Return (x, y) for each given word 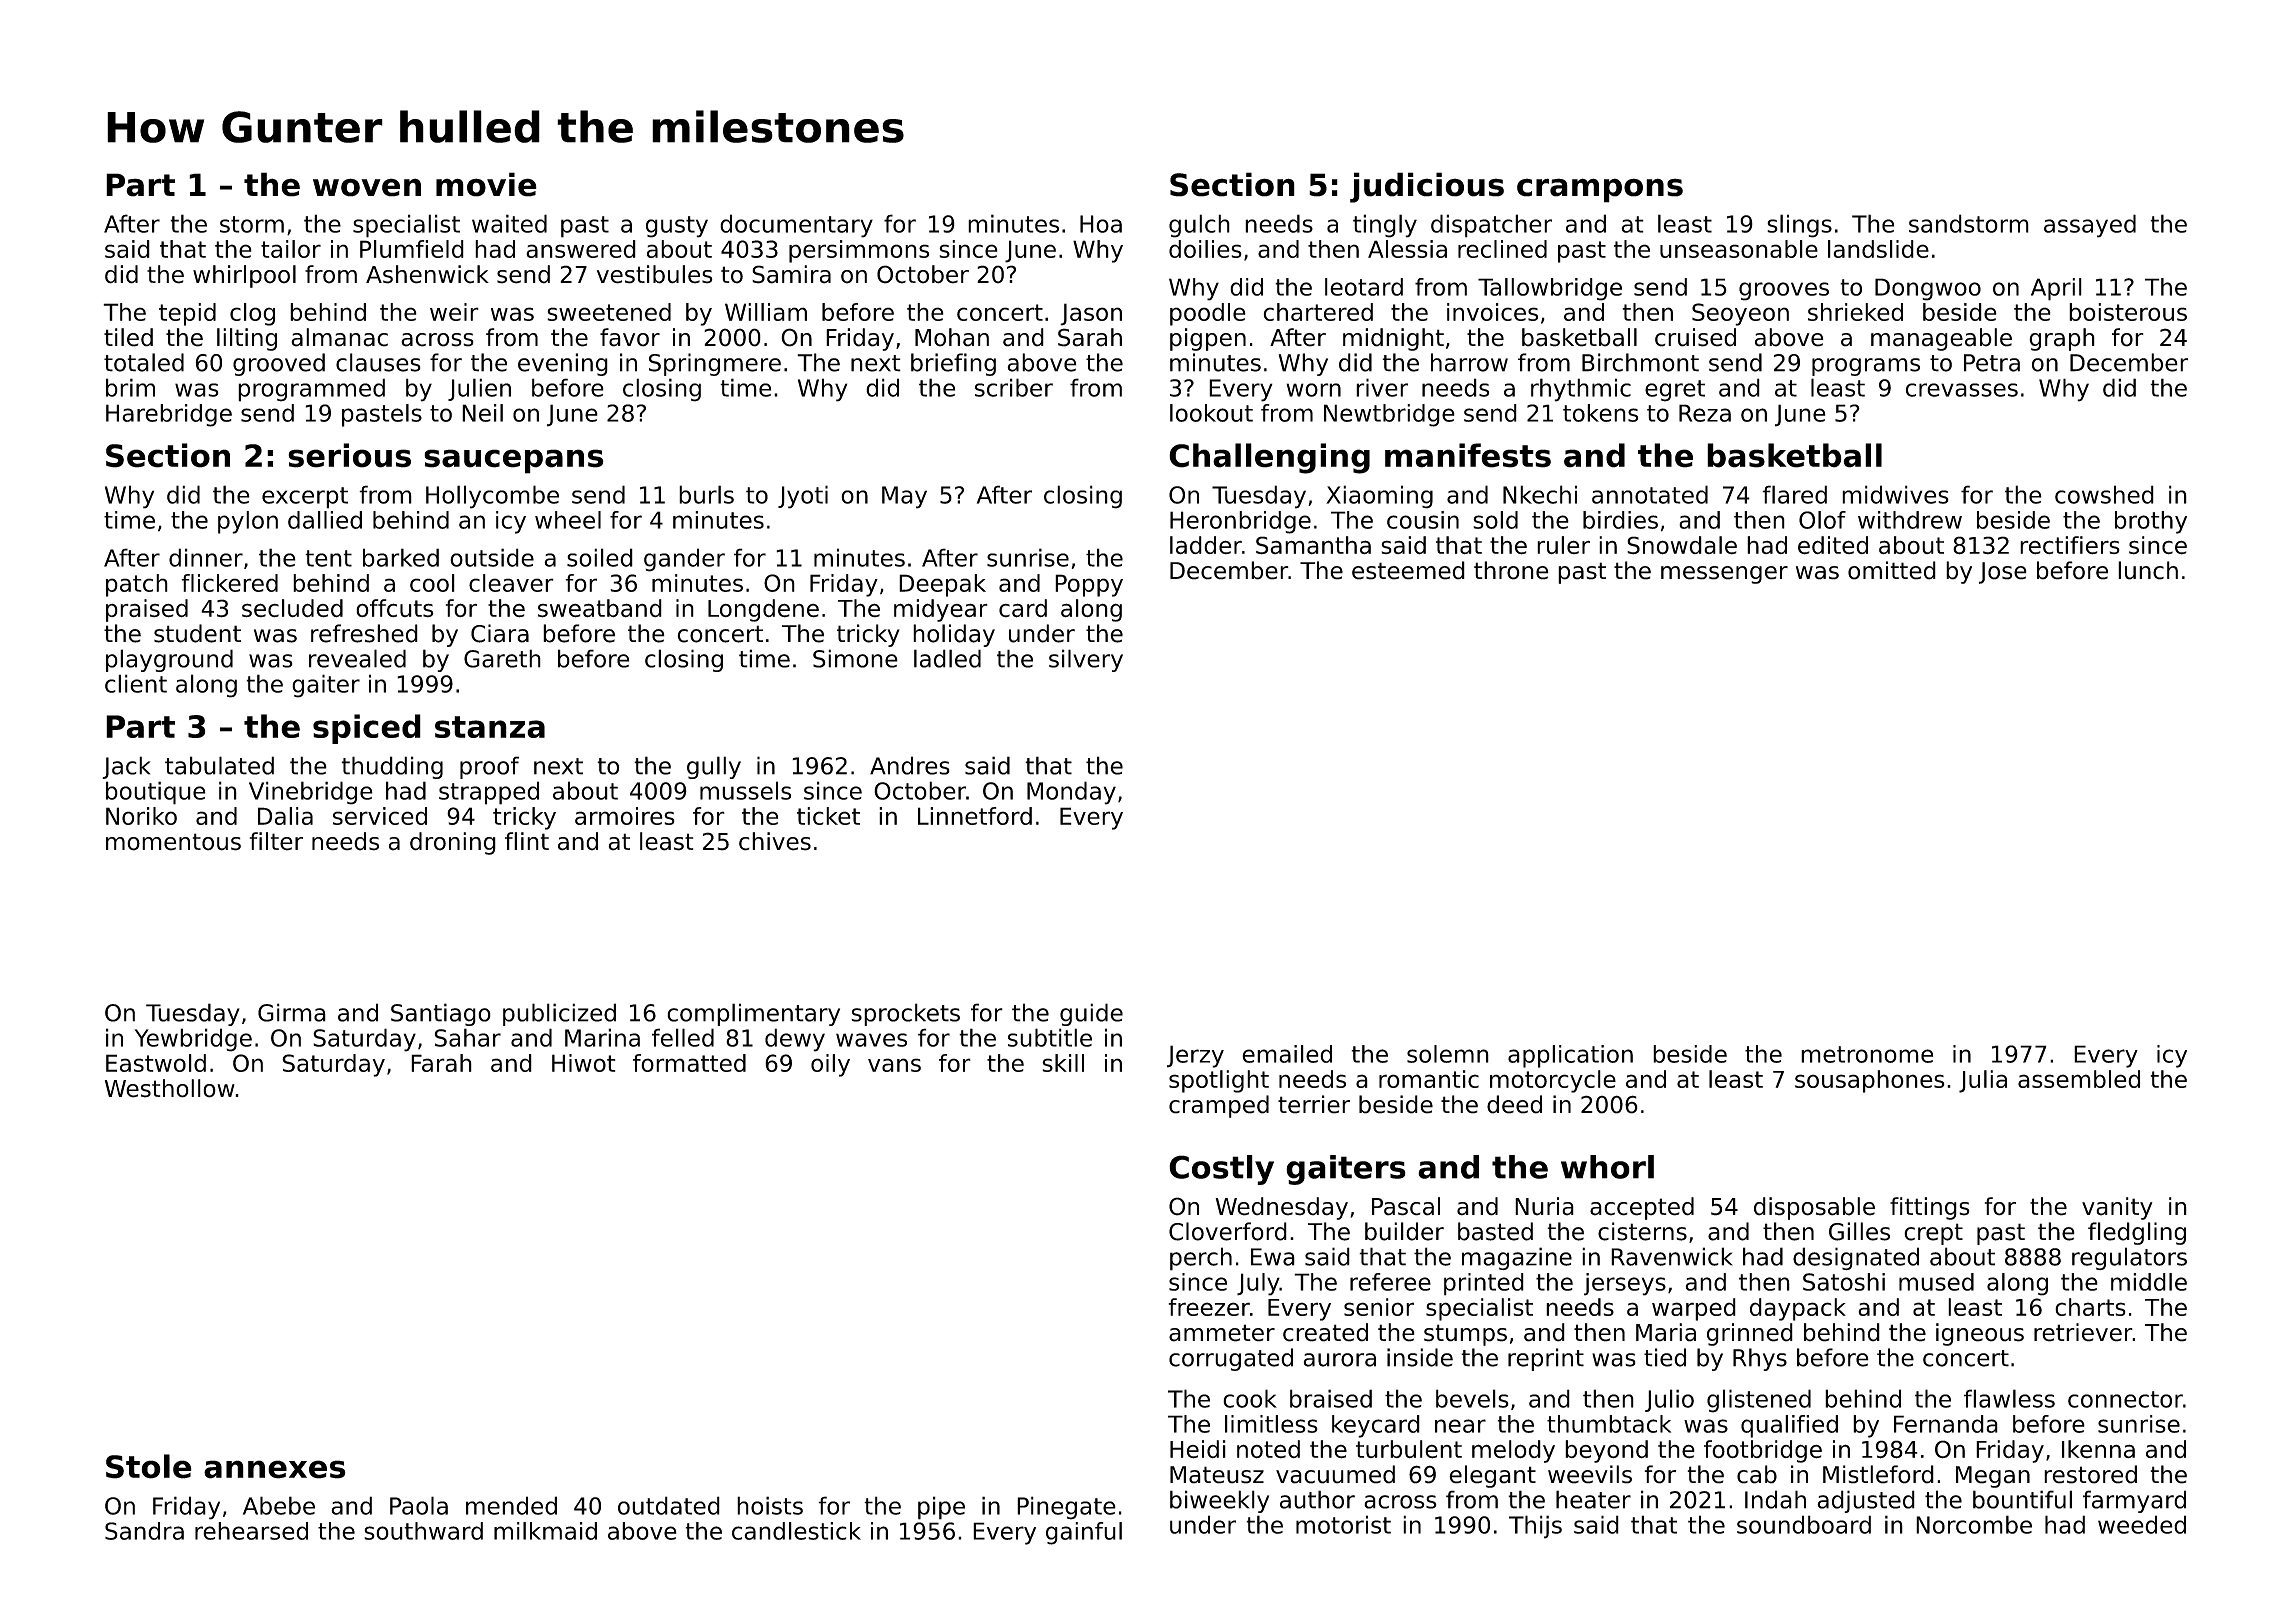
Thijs (1535, 1527)
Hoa (1101, 224)
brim (130, 387)
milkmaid (545, 1531)
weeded (2142, 1524)
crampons (1600, 190)
